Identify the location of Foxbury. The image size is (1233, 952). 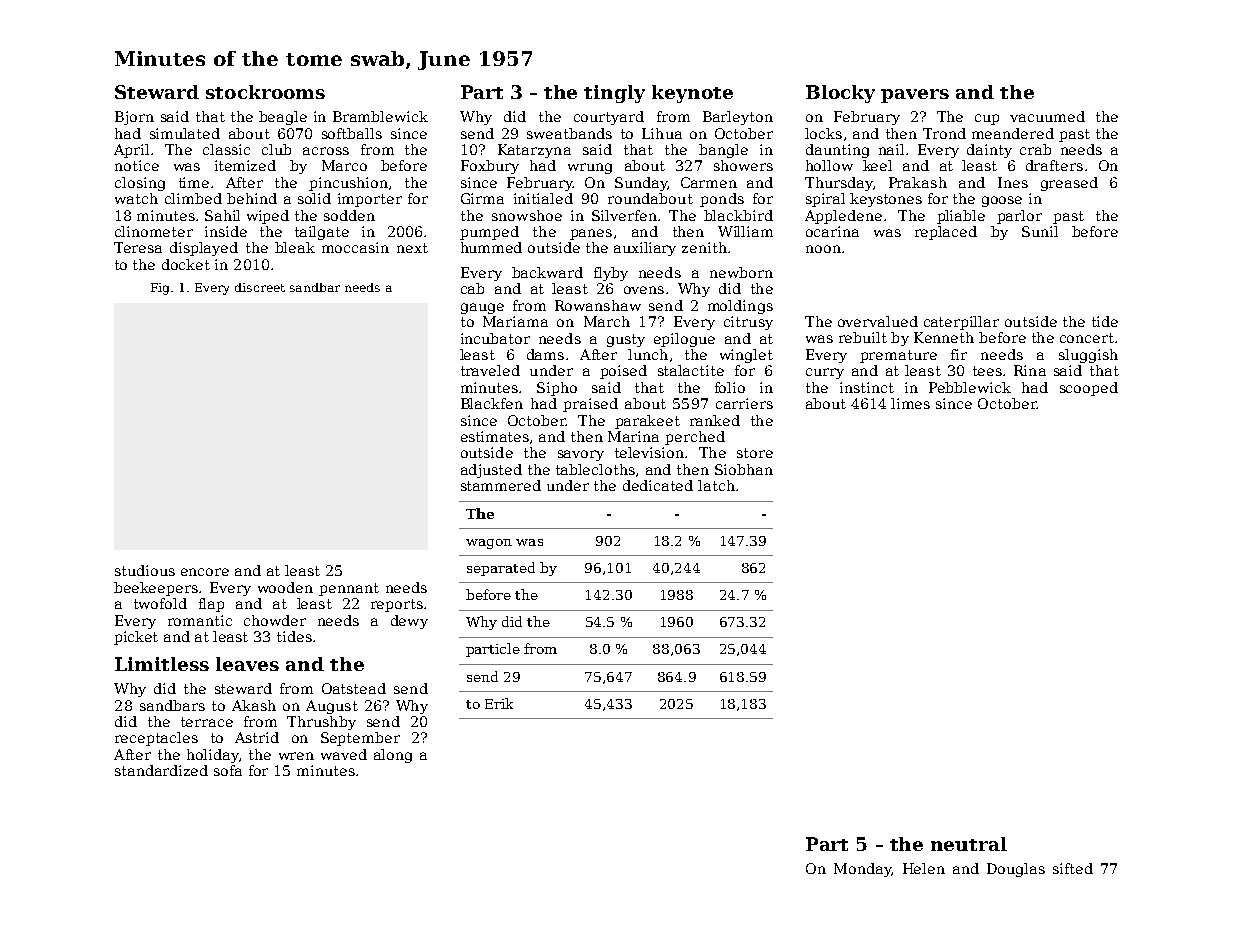
(490, 167).
